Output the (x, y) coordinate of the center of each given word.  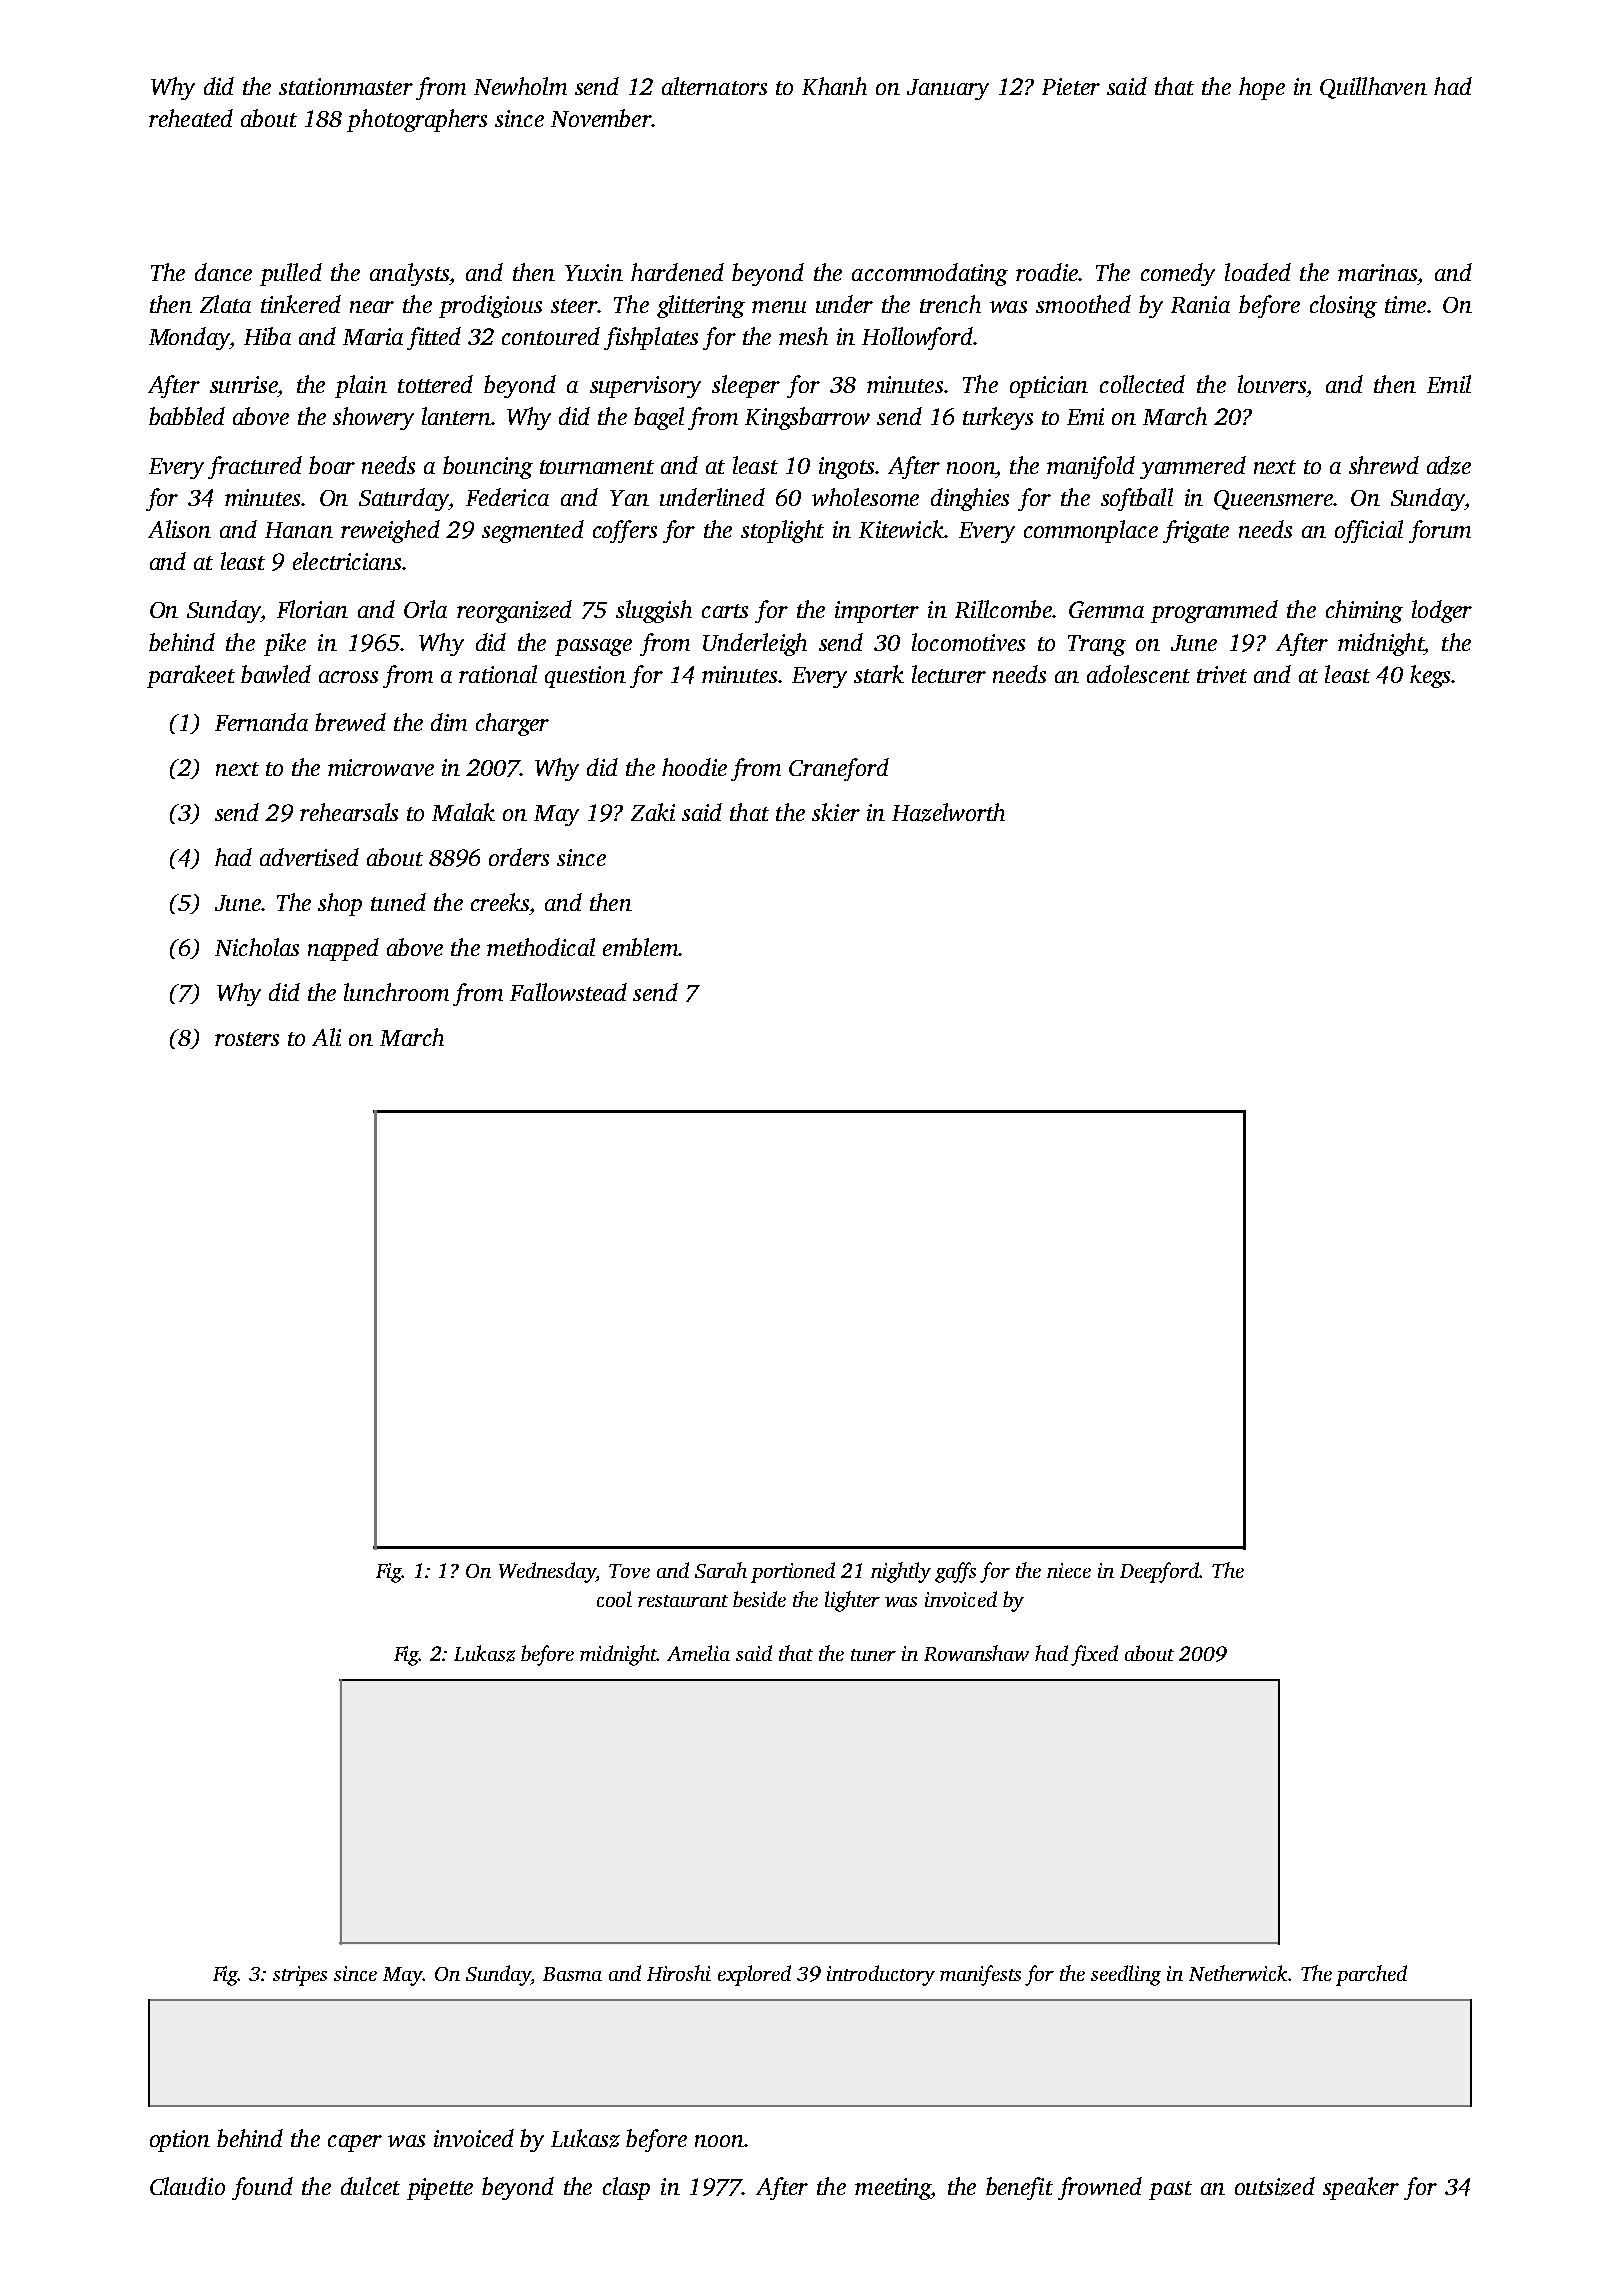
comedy (1178, 274)
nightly (901, 1572)
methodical (541, 947)
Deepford (1160, 1572)
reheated (191, 118)
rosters (247, 1039)
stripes (300, 1976)
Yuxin (594, 272)
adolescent (1138, 674)
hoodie (694, 767)
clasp (626, 2188)
